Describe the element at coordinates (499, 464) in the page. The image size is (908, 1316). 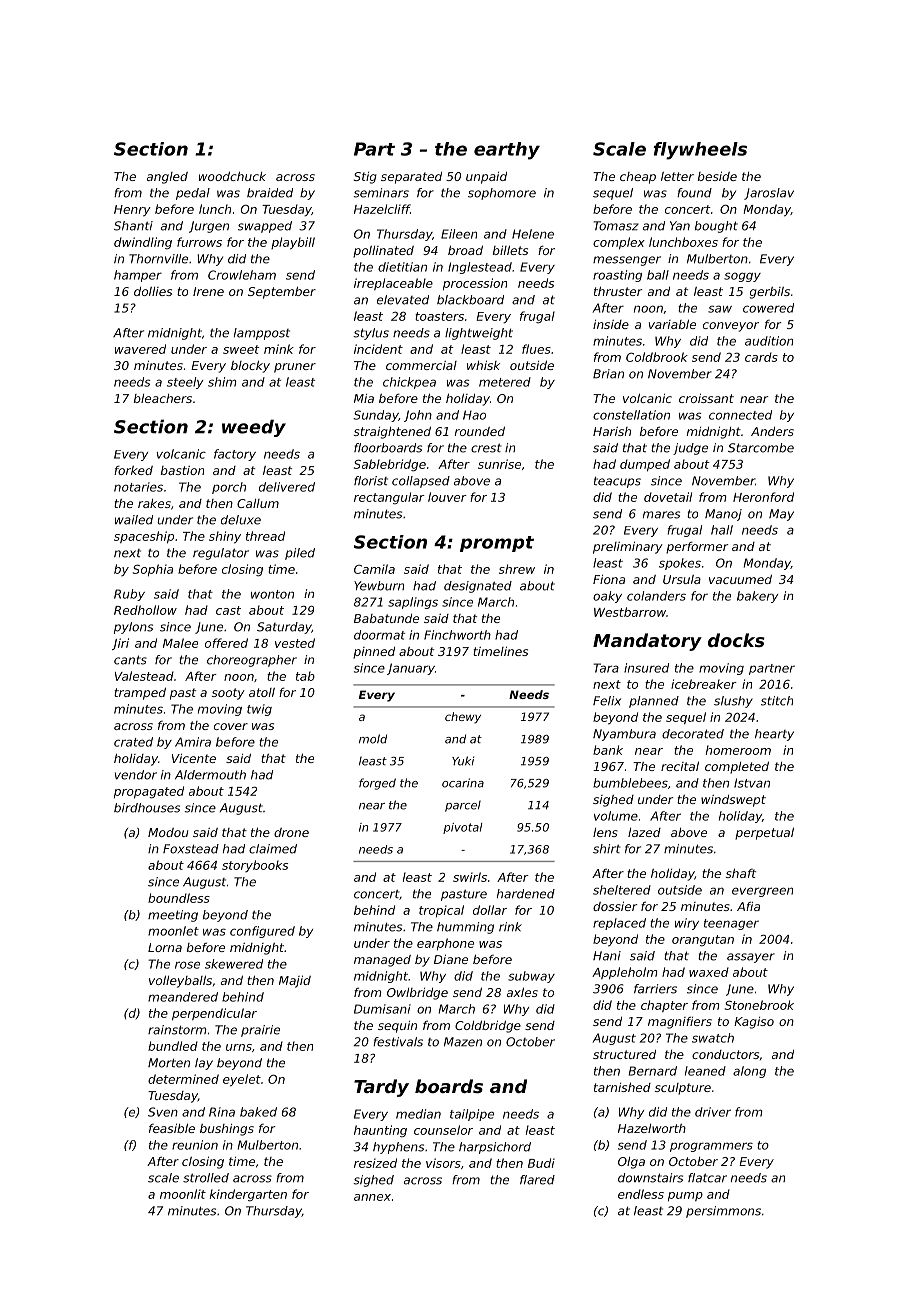
I see `sunrise` at that location.
